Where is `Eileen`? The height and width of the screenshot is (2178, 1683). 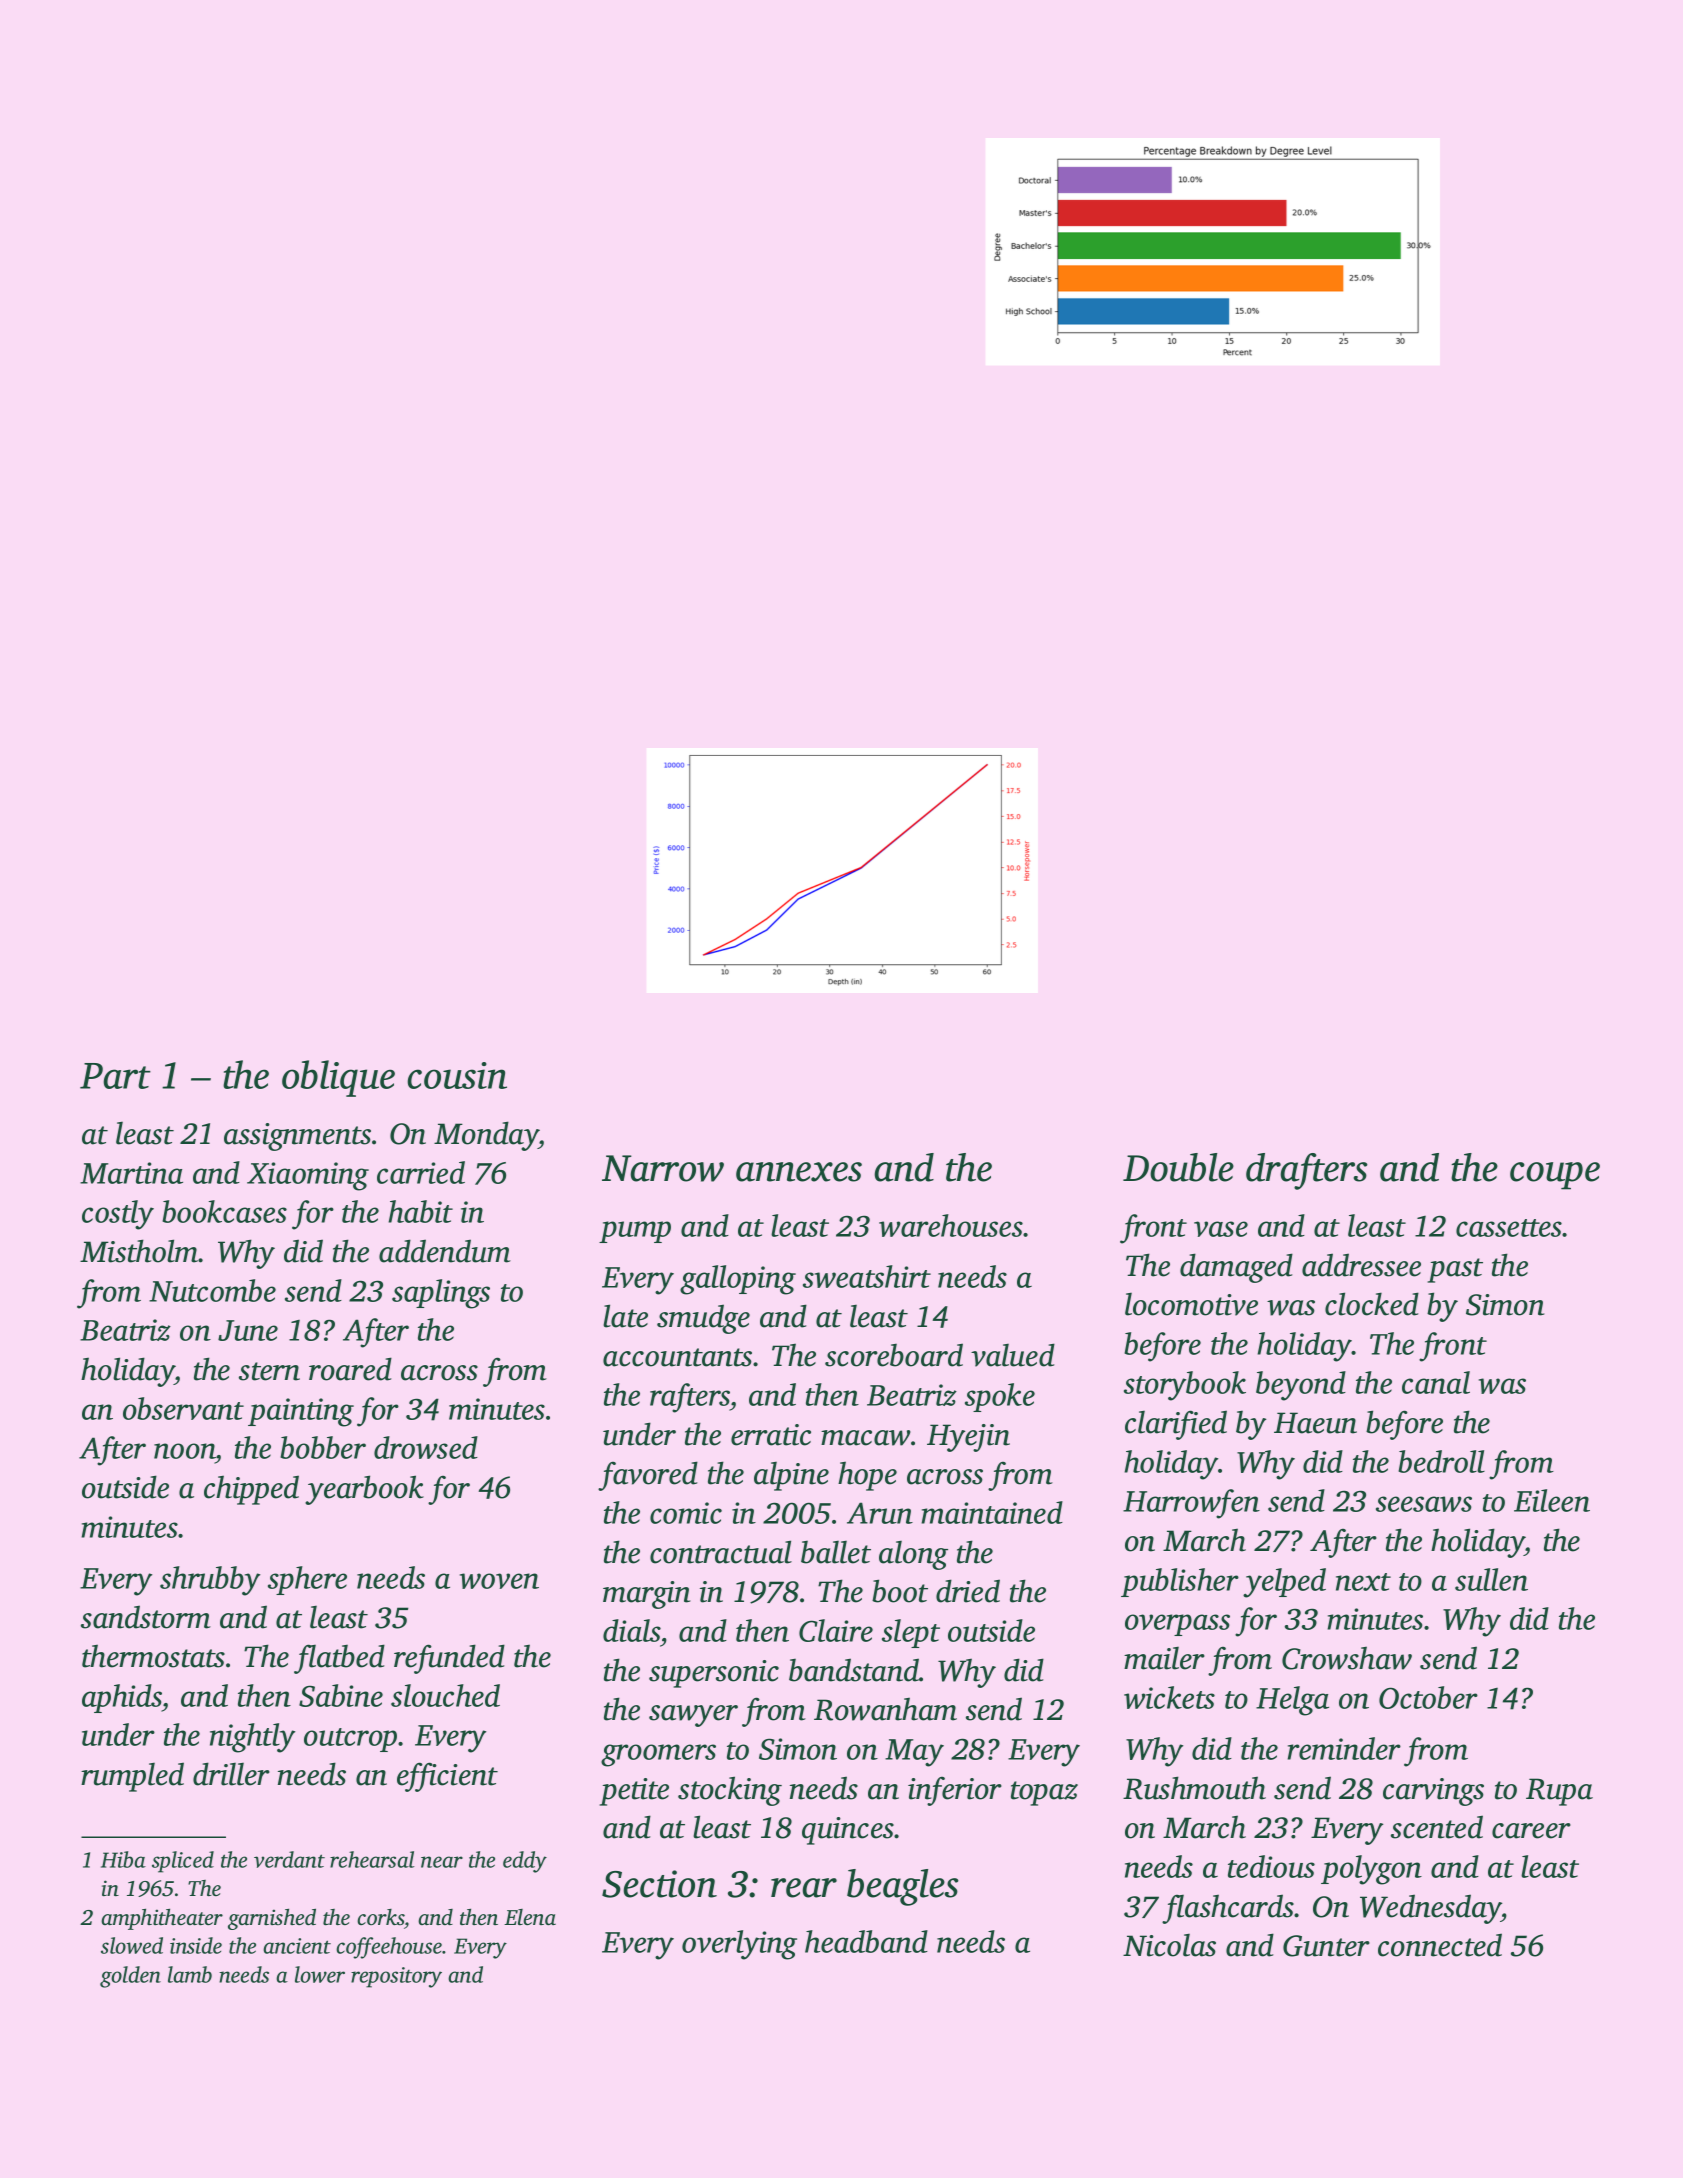 Eileen is located at coordinates (1552, 1500).
